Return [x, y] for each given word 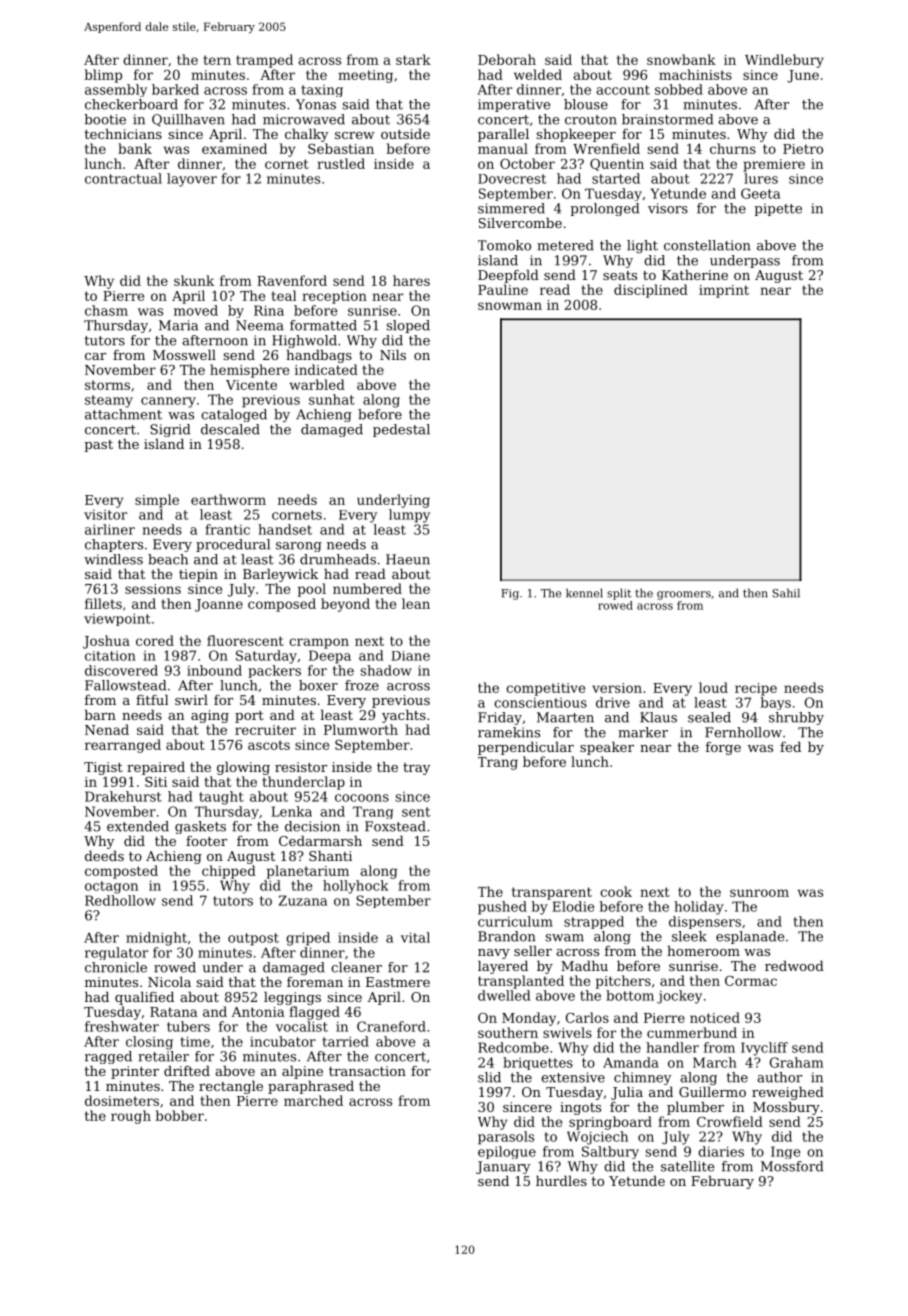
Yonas [316, 104]
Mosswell [184, 354]
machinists [695, 74]
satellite [687, 1166]
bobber [179, 1115]
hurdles [561, 1180]
